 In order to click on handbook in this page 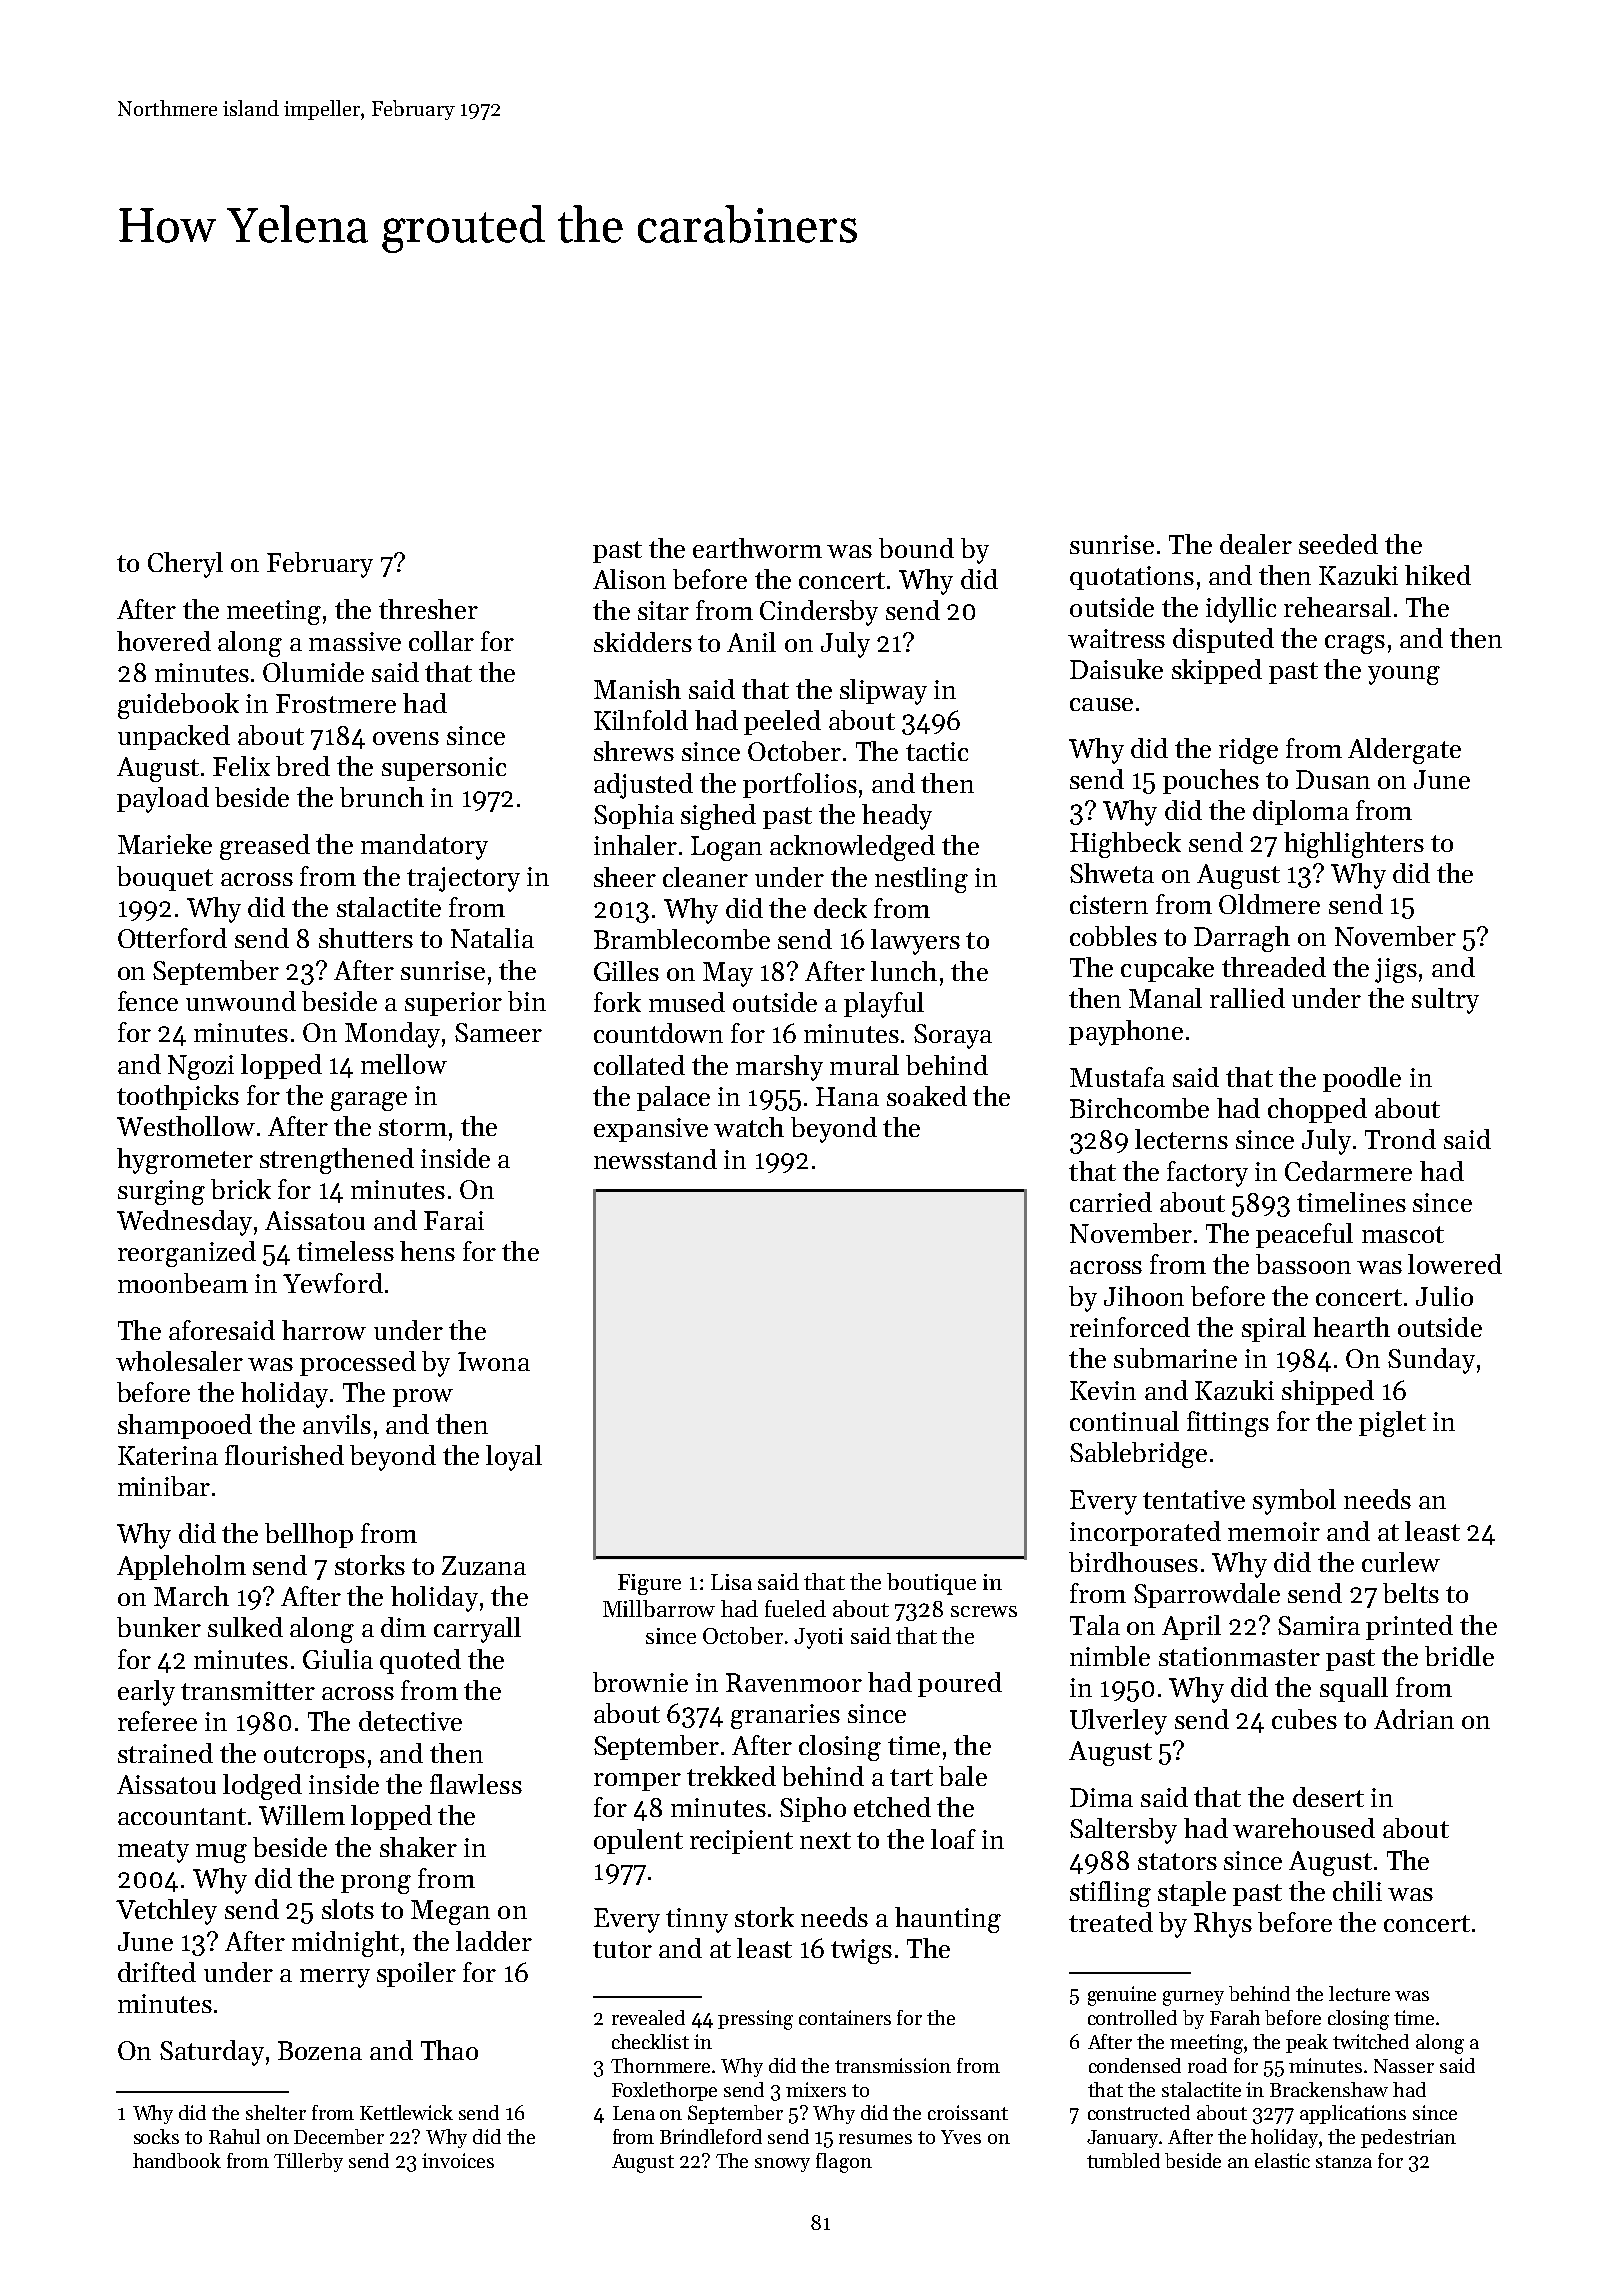, I will do `click(177, 2160)`.
